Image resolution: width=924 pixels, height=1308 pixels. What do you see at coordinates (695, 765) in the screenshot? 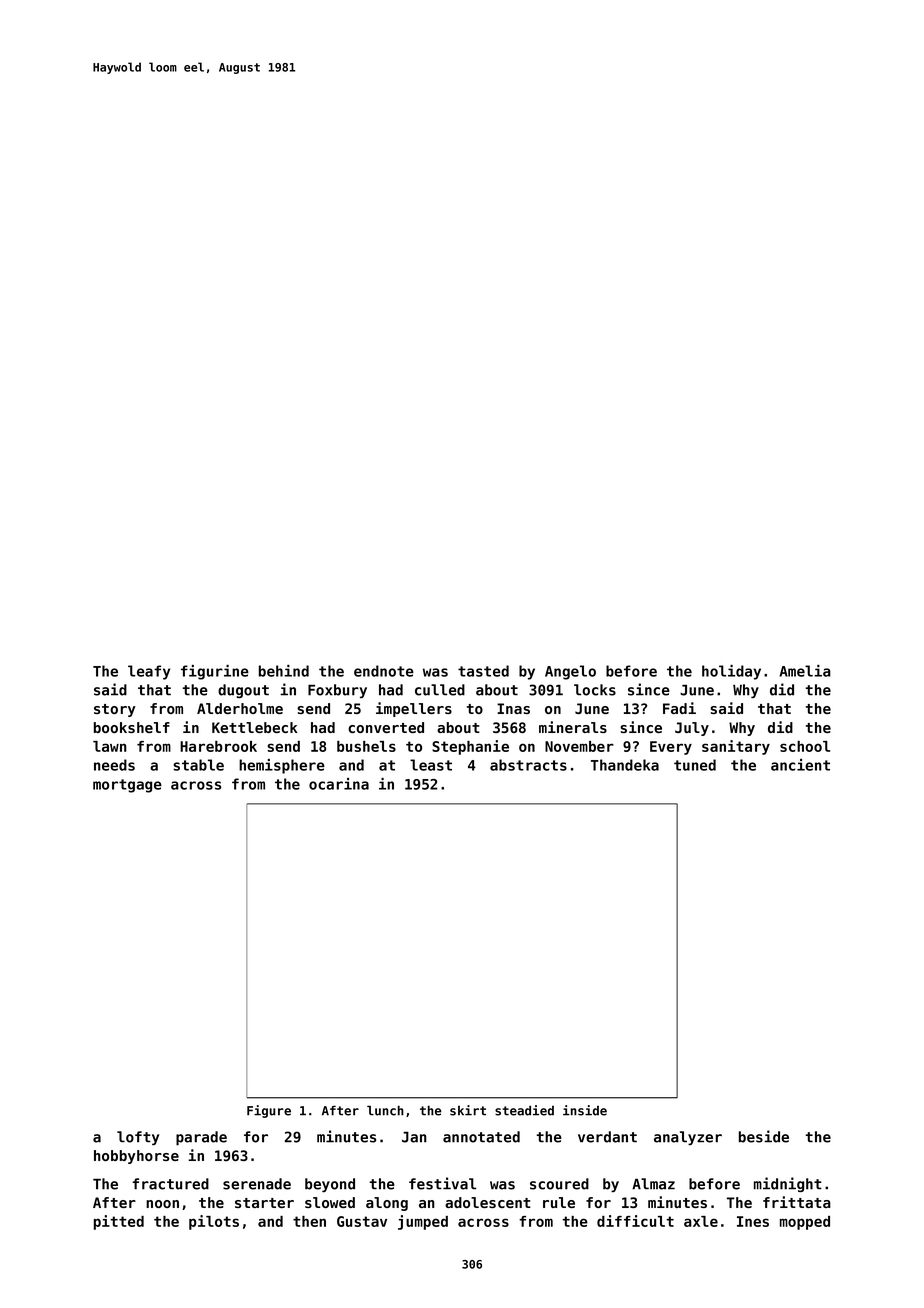
I see `tuned` at bounding box center [695, 765].
